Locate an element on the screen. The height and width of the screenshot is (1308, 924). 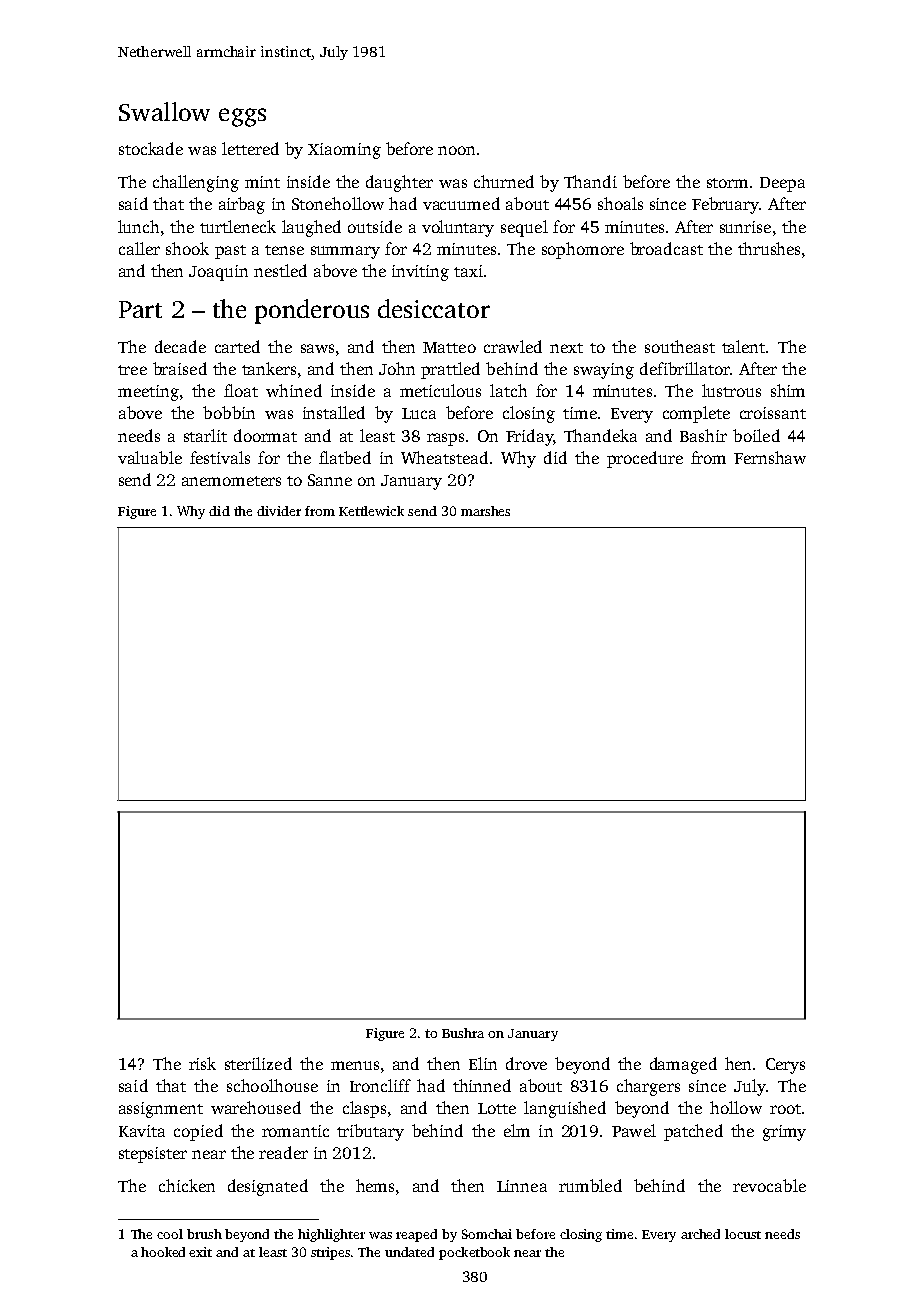
noon is located at coordinates (456, 150).
